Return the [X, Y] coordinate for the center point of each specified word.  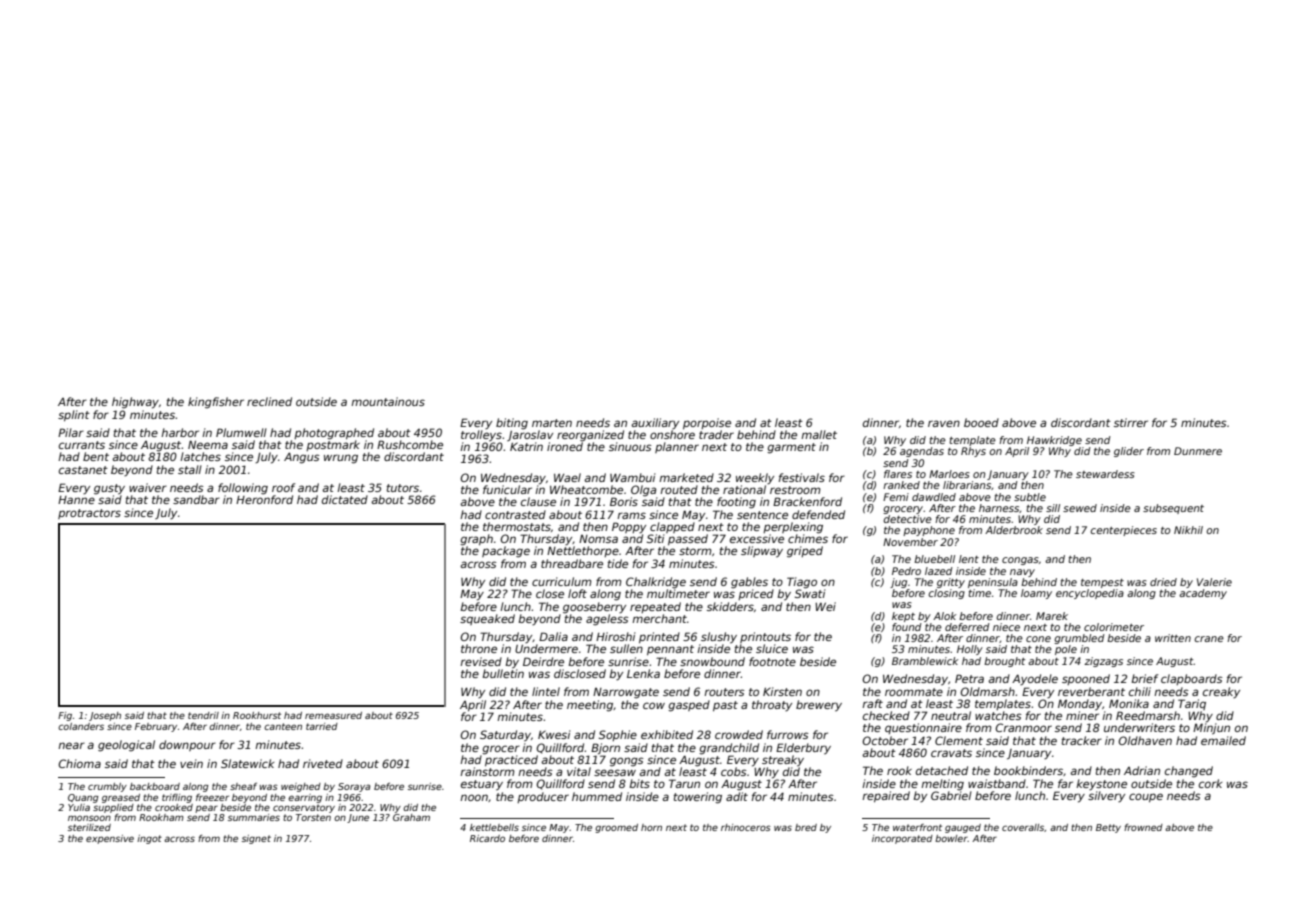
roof [283, 487]
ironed [565, 446]
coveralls [1023, 827]
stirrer [1131, 422]
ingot [149, 839]
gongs [627, 762]
